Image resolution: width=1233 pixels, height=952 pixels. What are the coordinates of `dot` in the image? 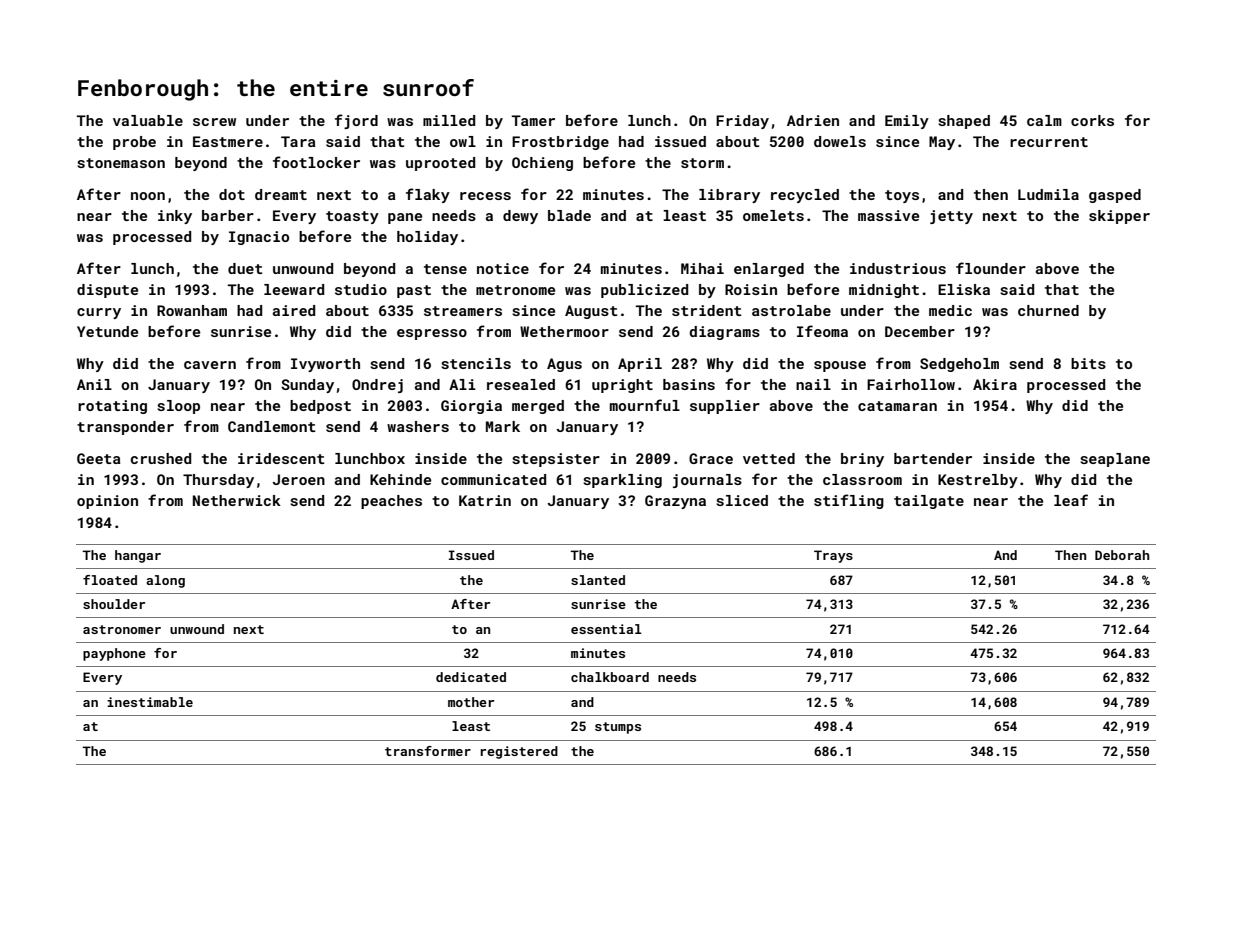 It's located at (232, 194).
